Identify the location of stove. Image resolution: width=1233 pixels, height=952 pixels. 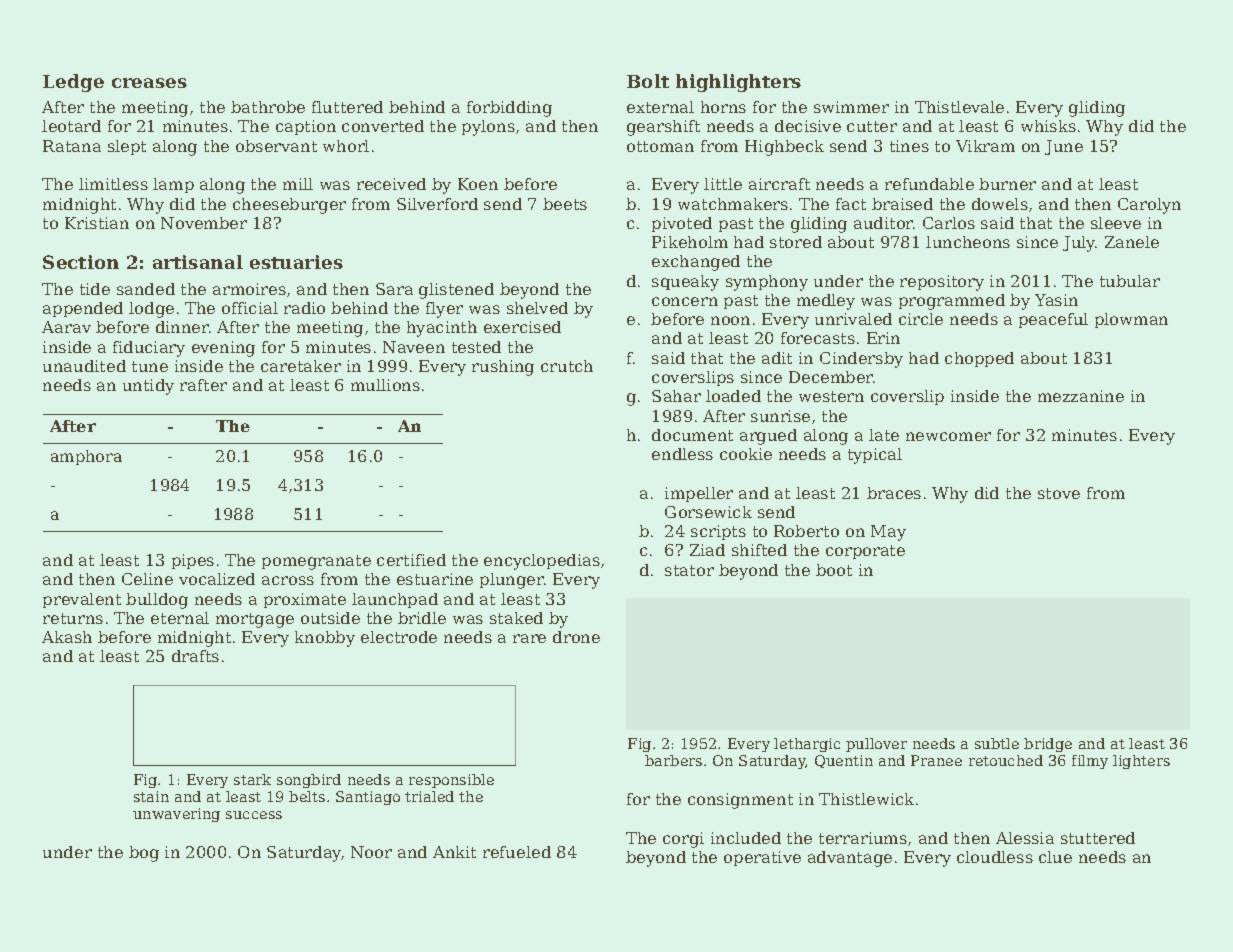
(1059, 493).
